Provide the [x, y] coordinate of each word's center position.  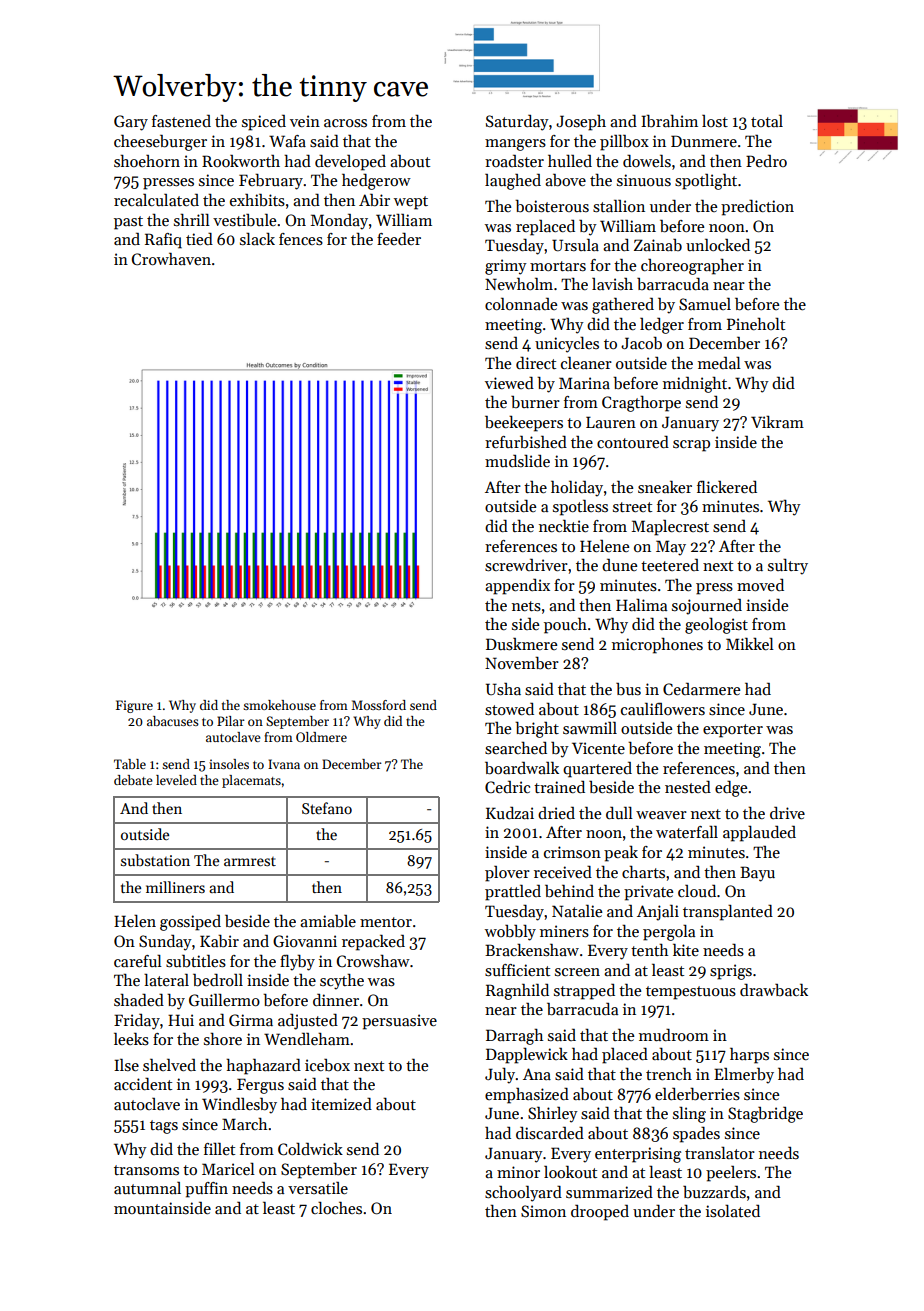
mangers [515, 145]
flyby [297, 962]
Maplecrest [670, 527]
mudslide [517, 460]
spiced [264, 122]
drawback [774, 989]
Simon [543, 1211]
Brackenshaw [532, 950]
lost [715, 120]
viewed [509, 382]
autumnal [147, 1187]
